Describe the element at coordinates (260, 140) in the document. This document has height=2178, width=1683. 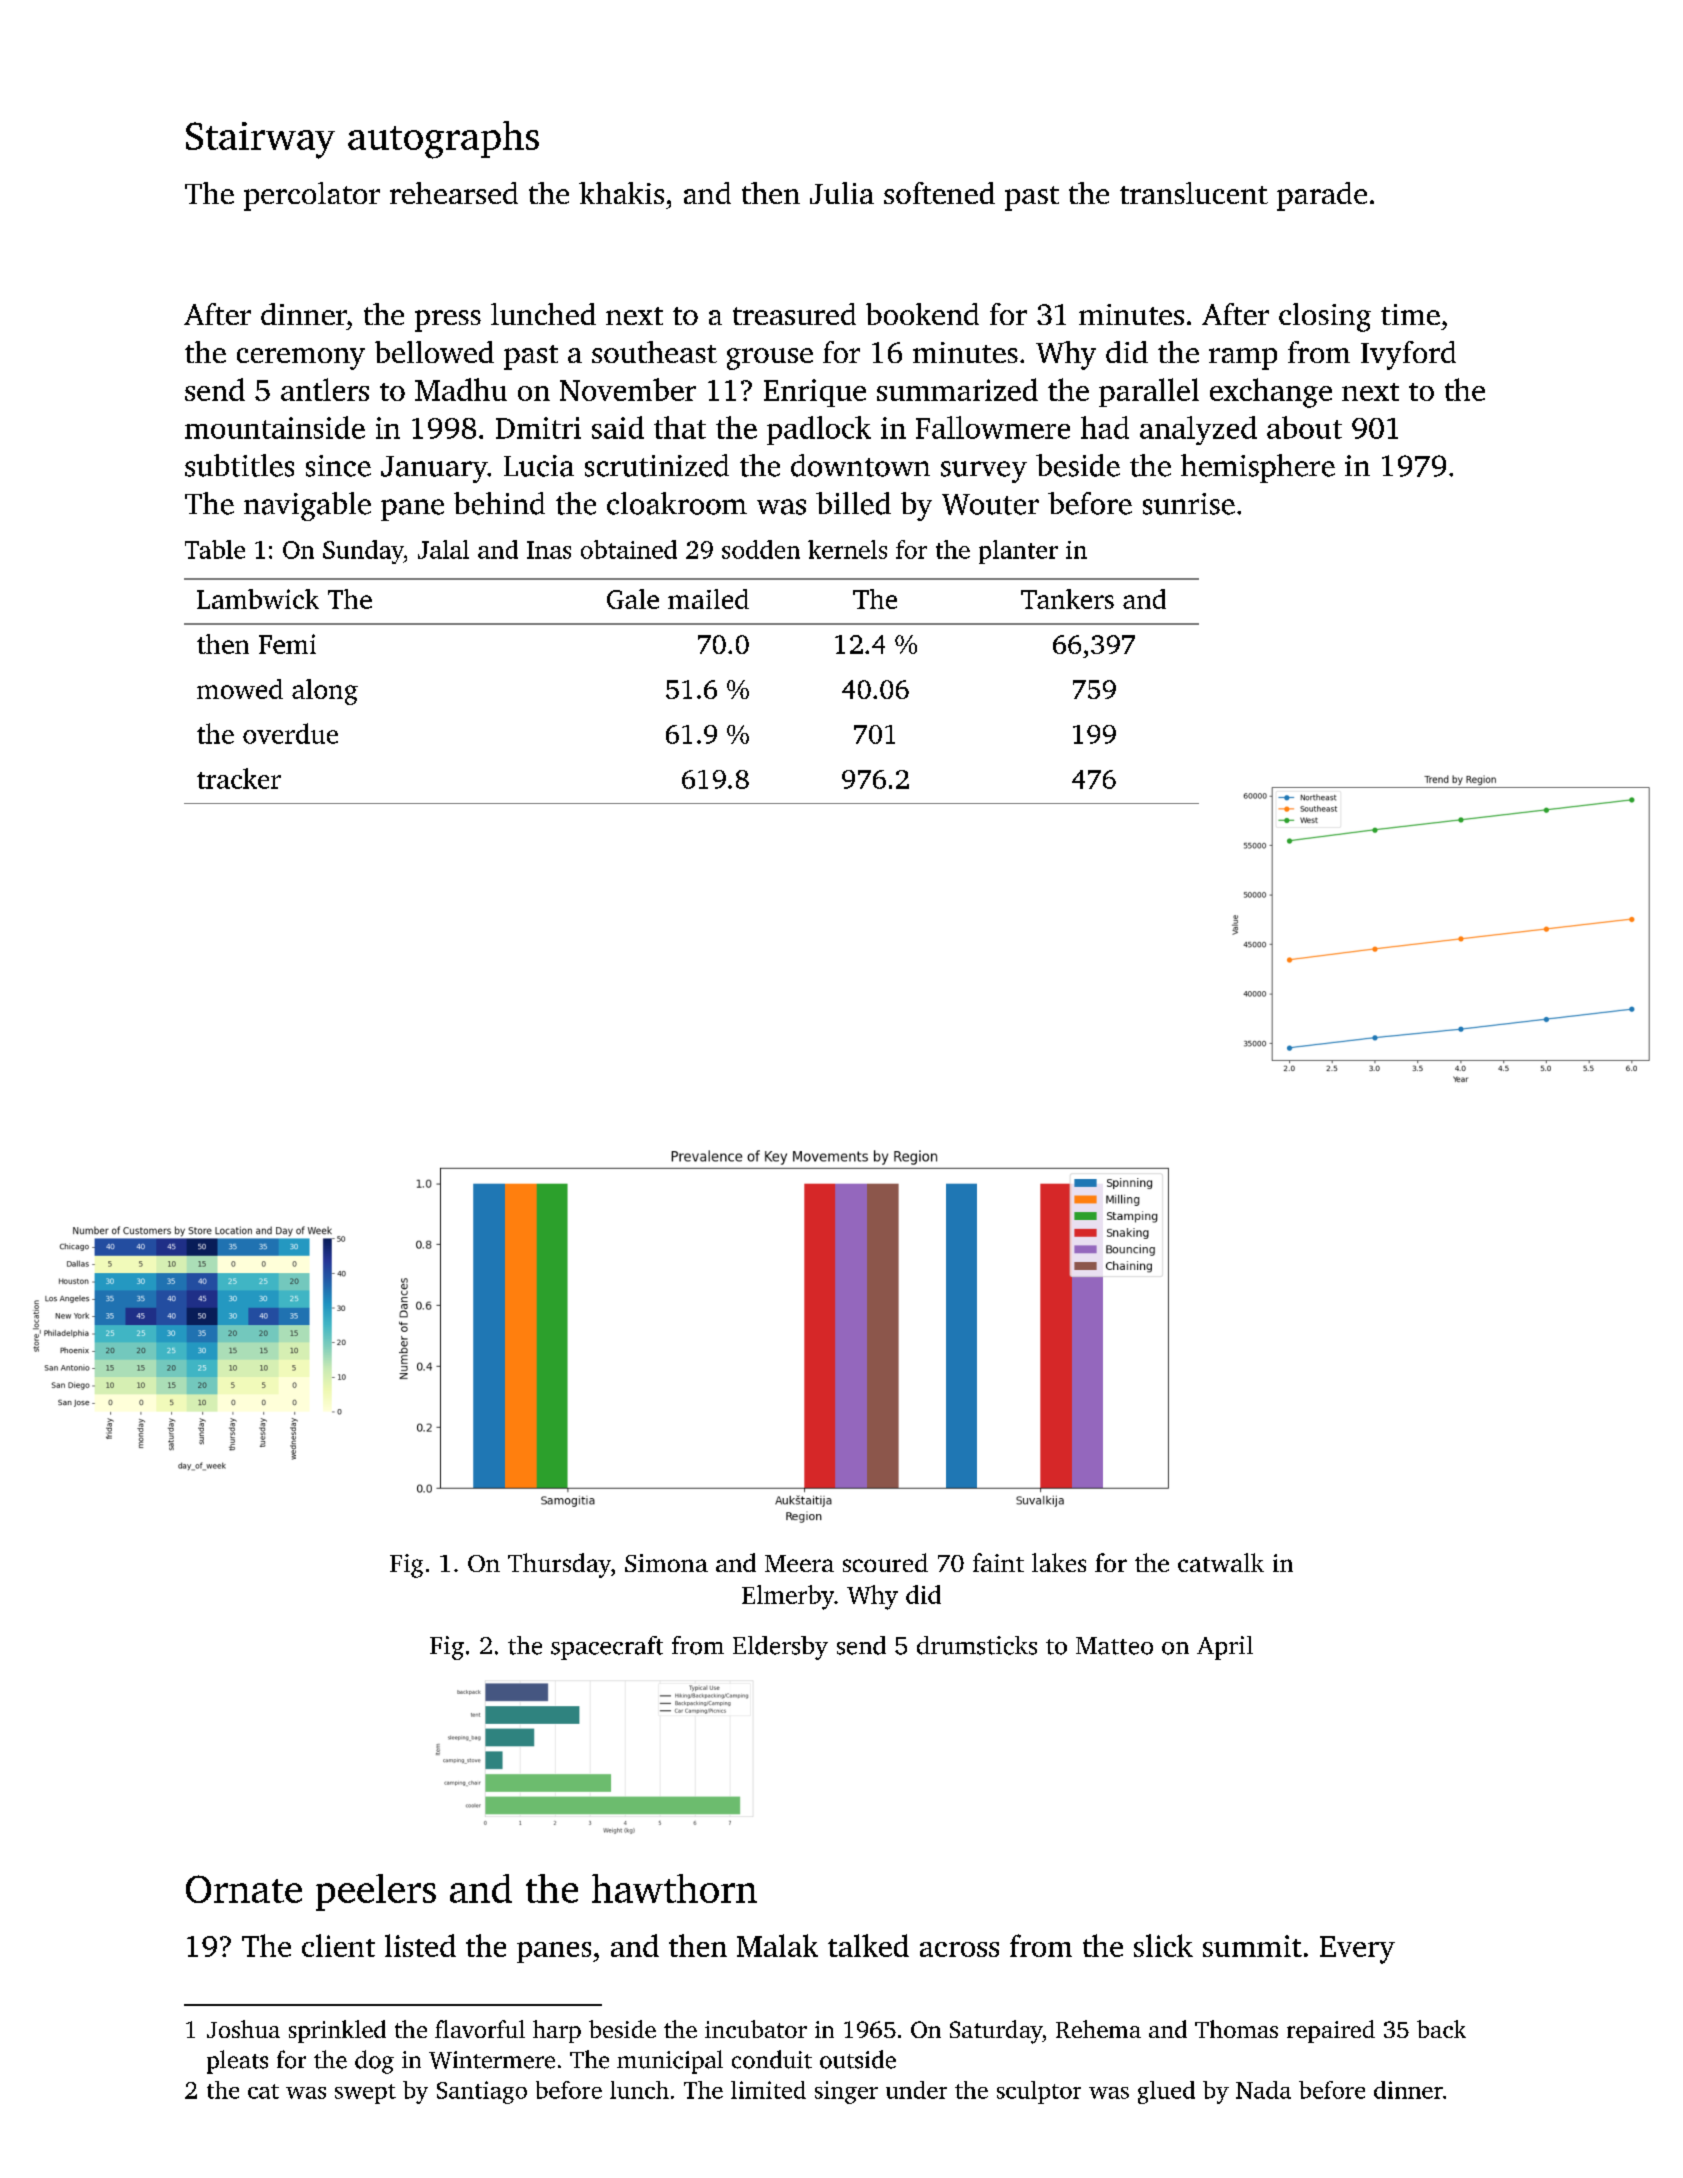
I see `Stairway` at that location.
